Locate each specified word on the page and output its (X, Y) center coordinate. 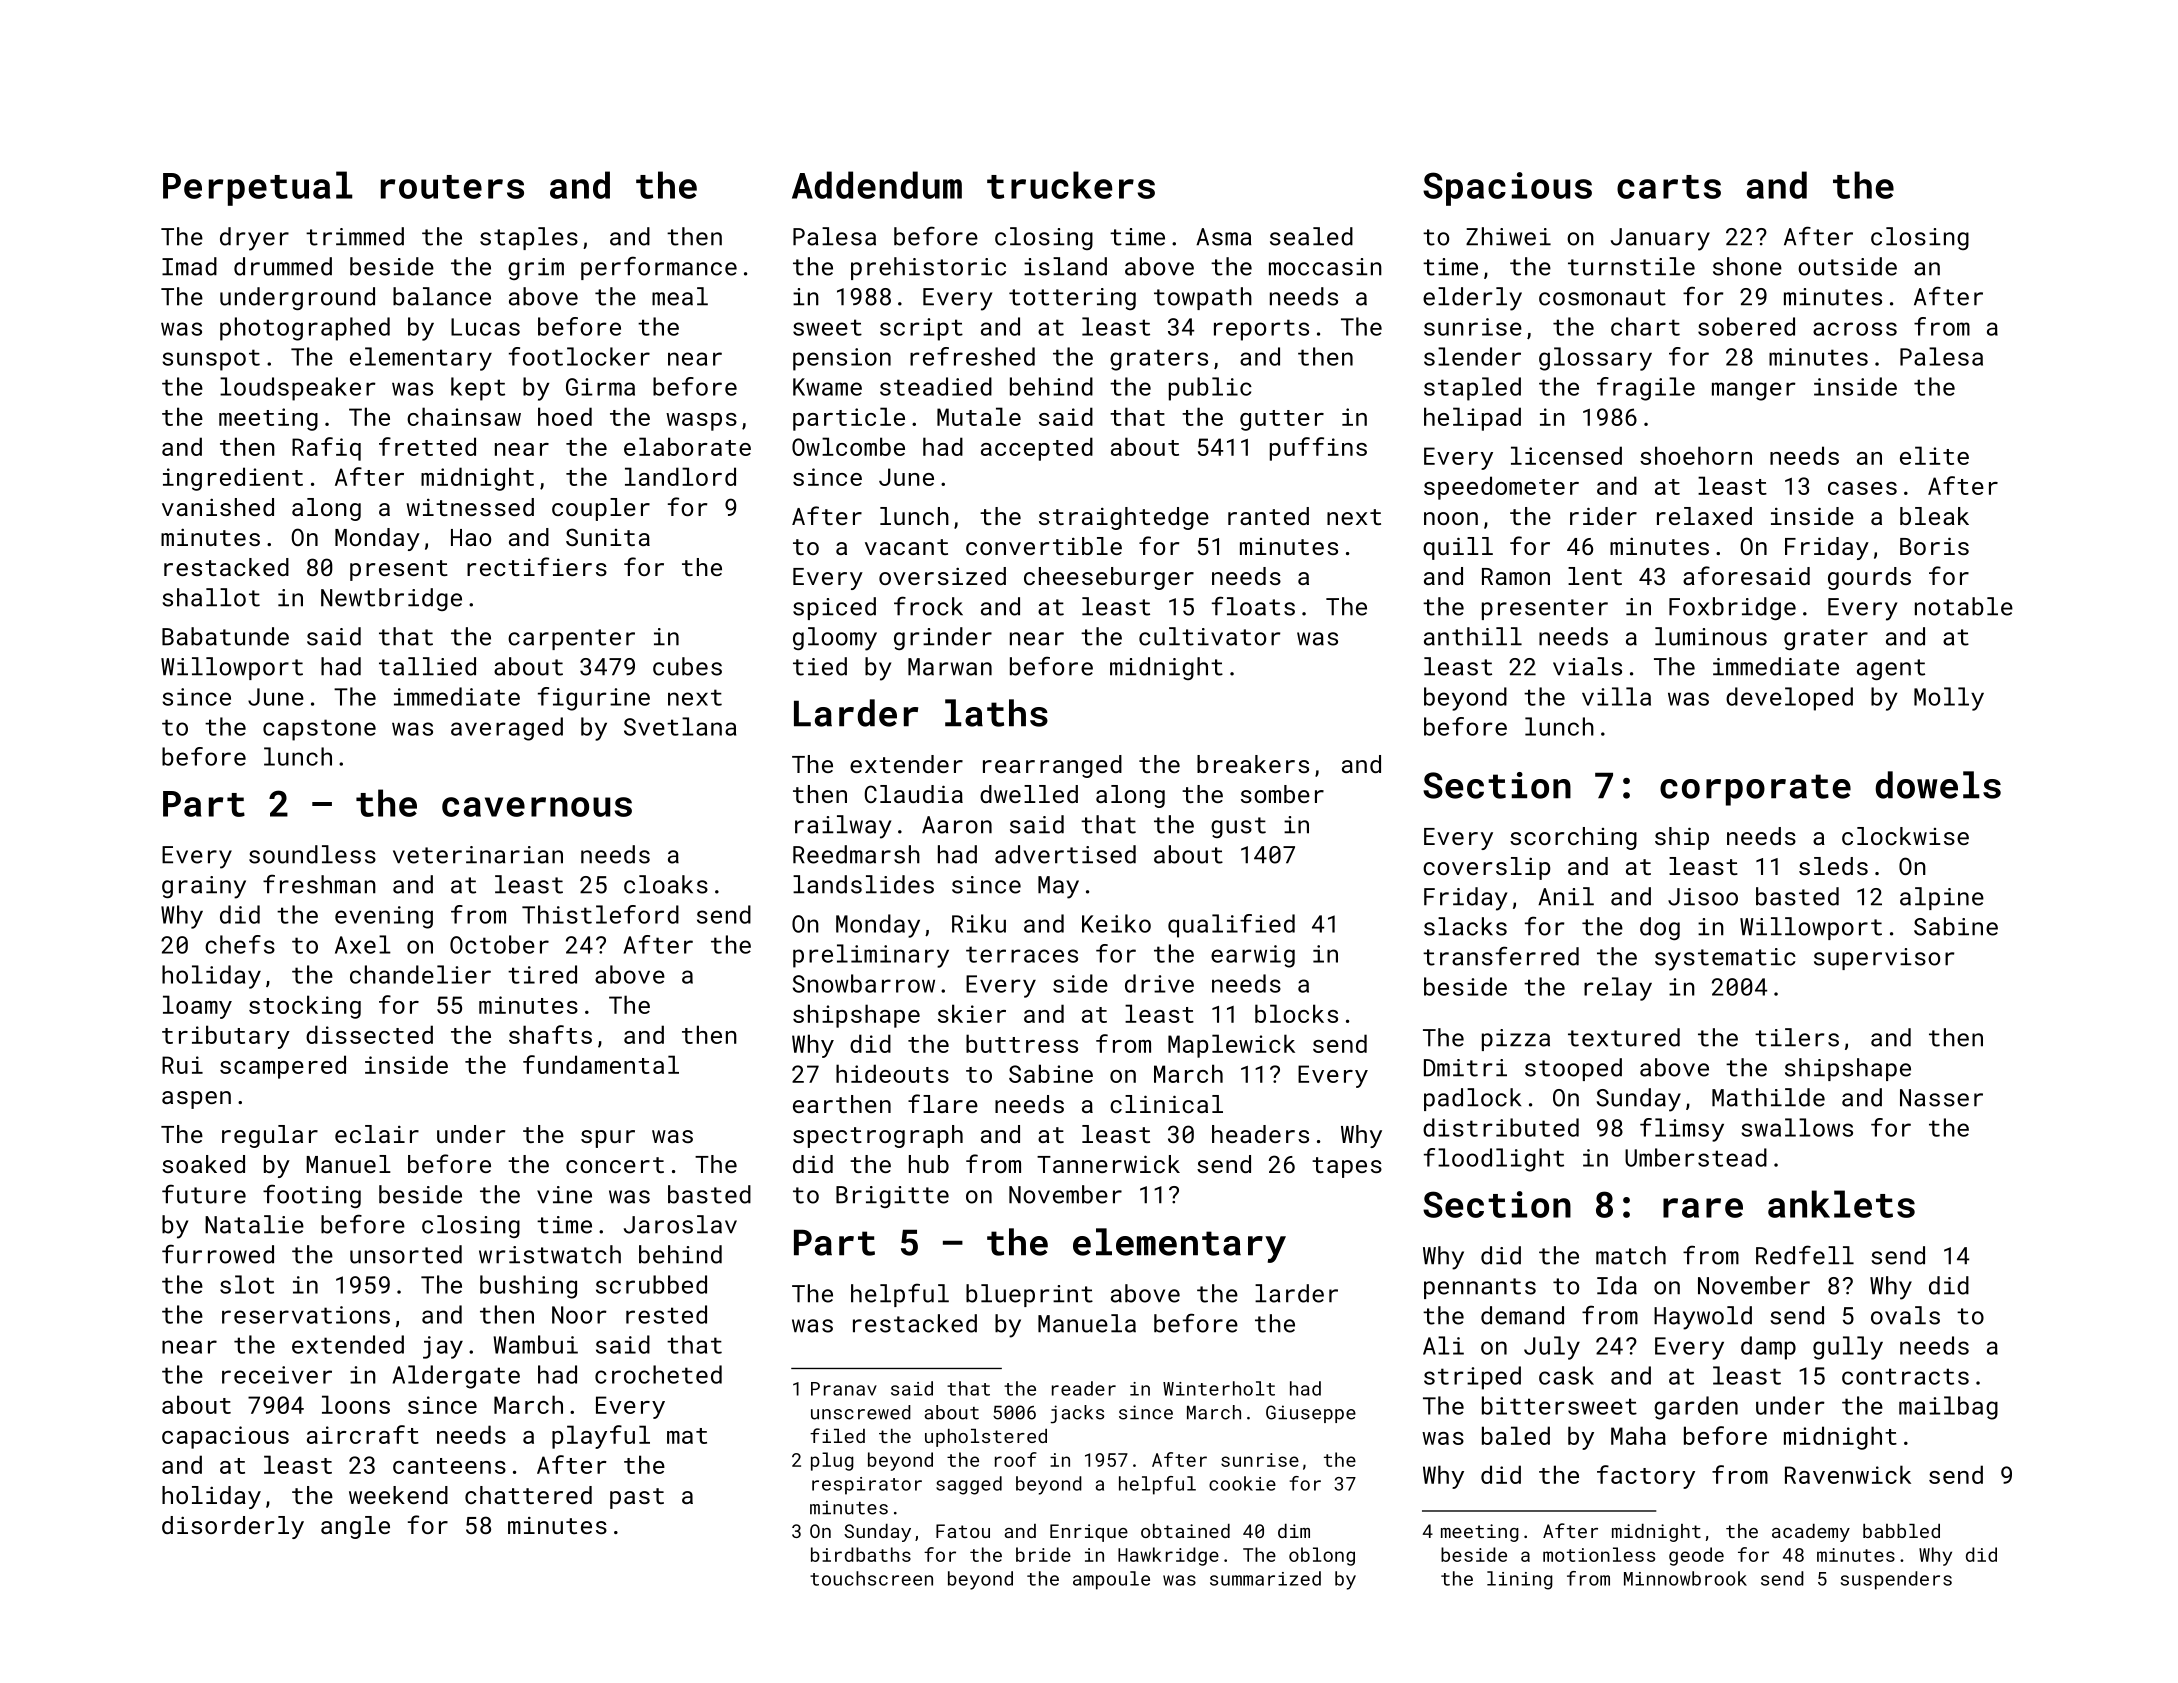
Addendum (877, 185)
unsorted (406, 1254)
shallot (211, 597)
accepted (1037, 449)
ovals (1905, 1315)
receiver (277, 1375)
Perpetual (257, 188)
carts (1669, 187)
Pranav (844, 1389)
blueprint (1029, 1295)
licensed (1566, 455)
